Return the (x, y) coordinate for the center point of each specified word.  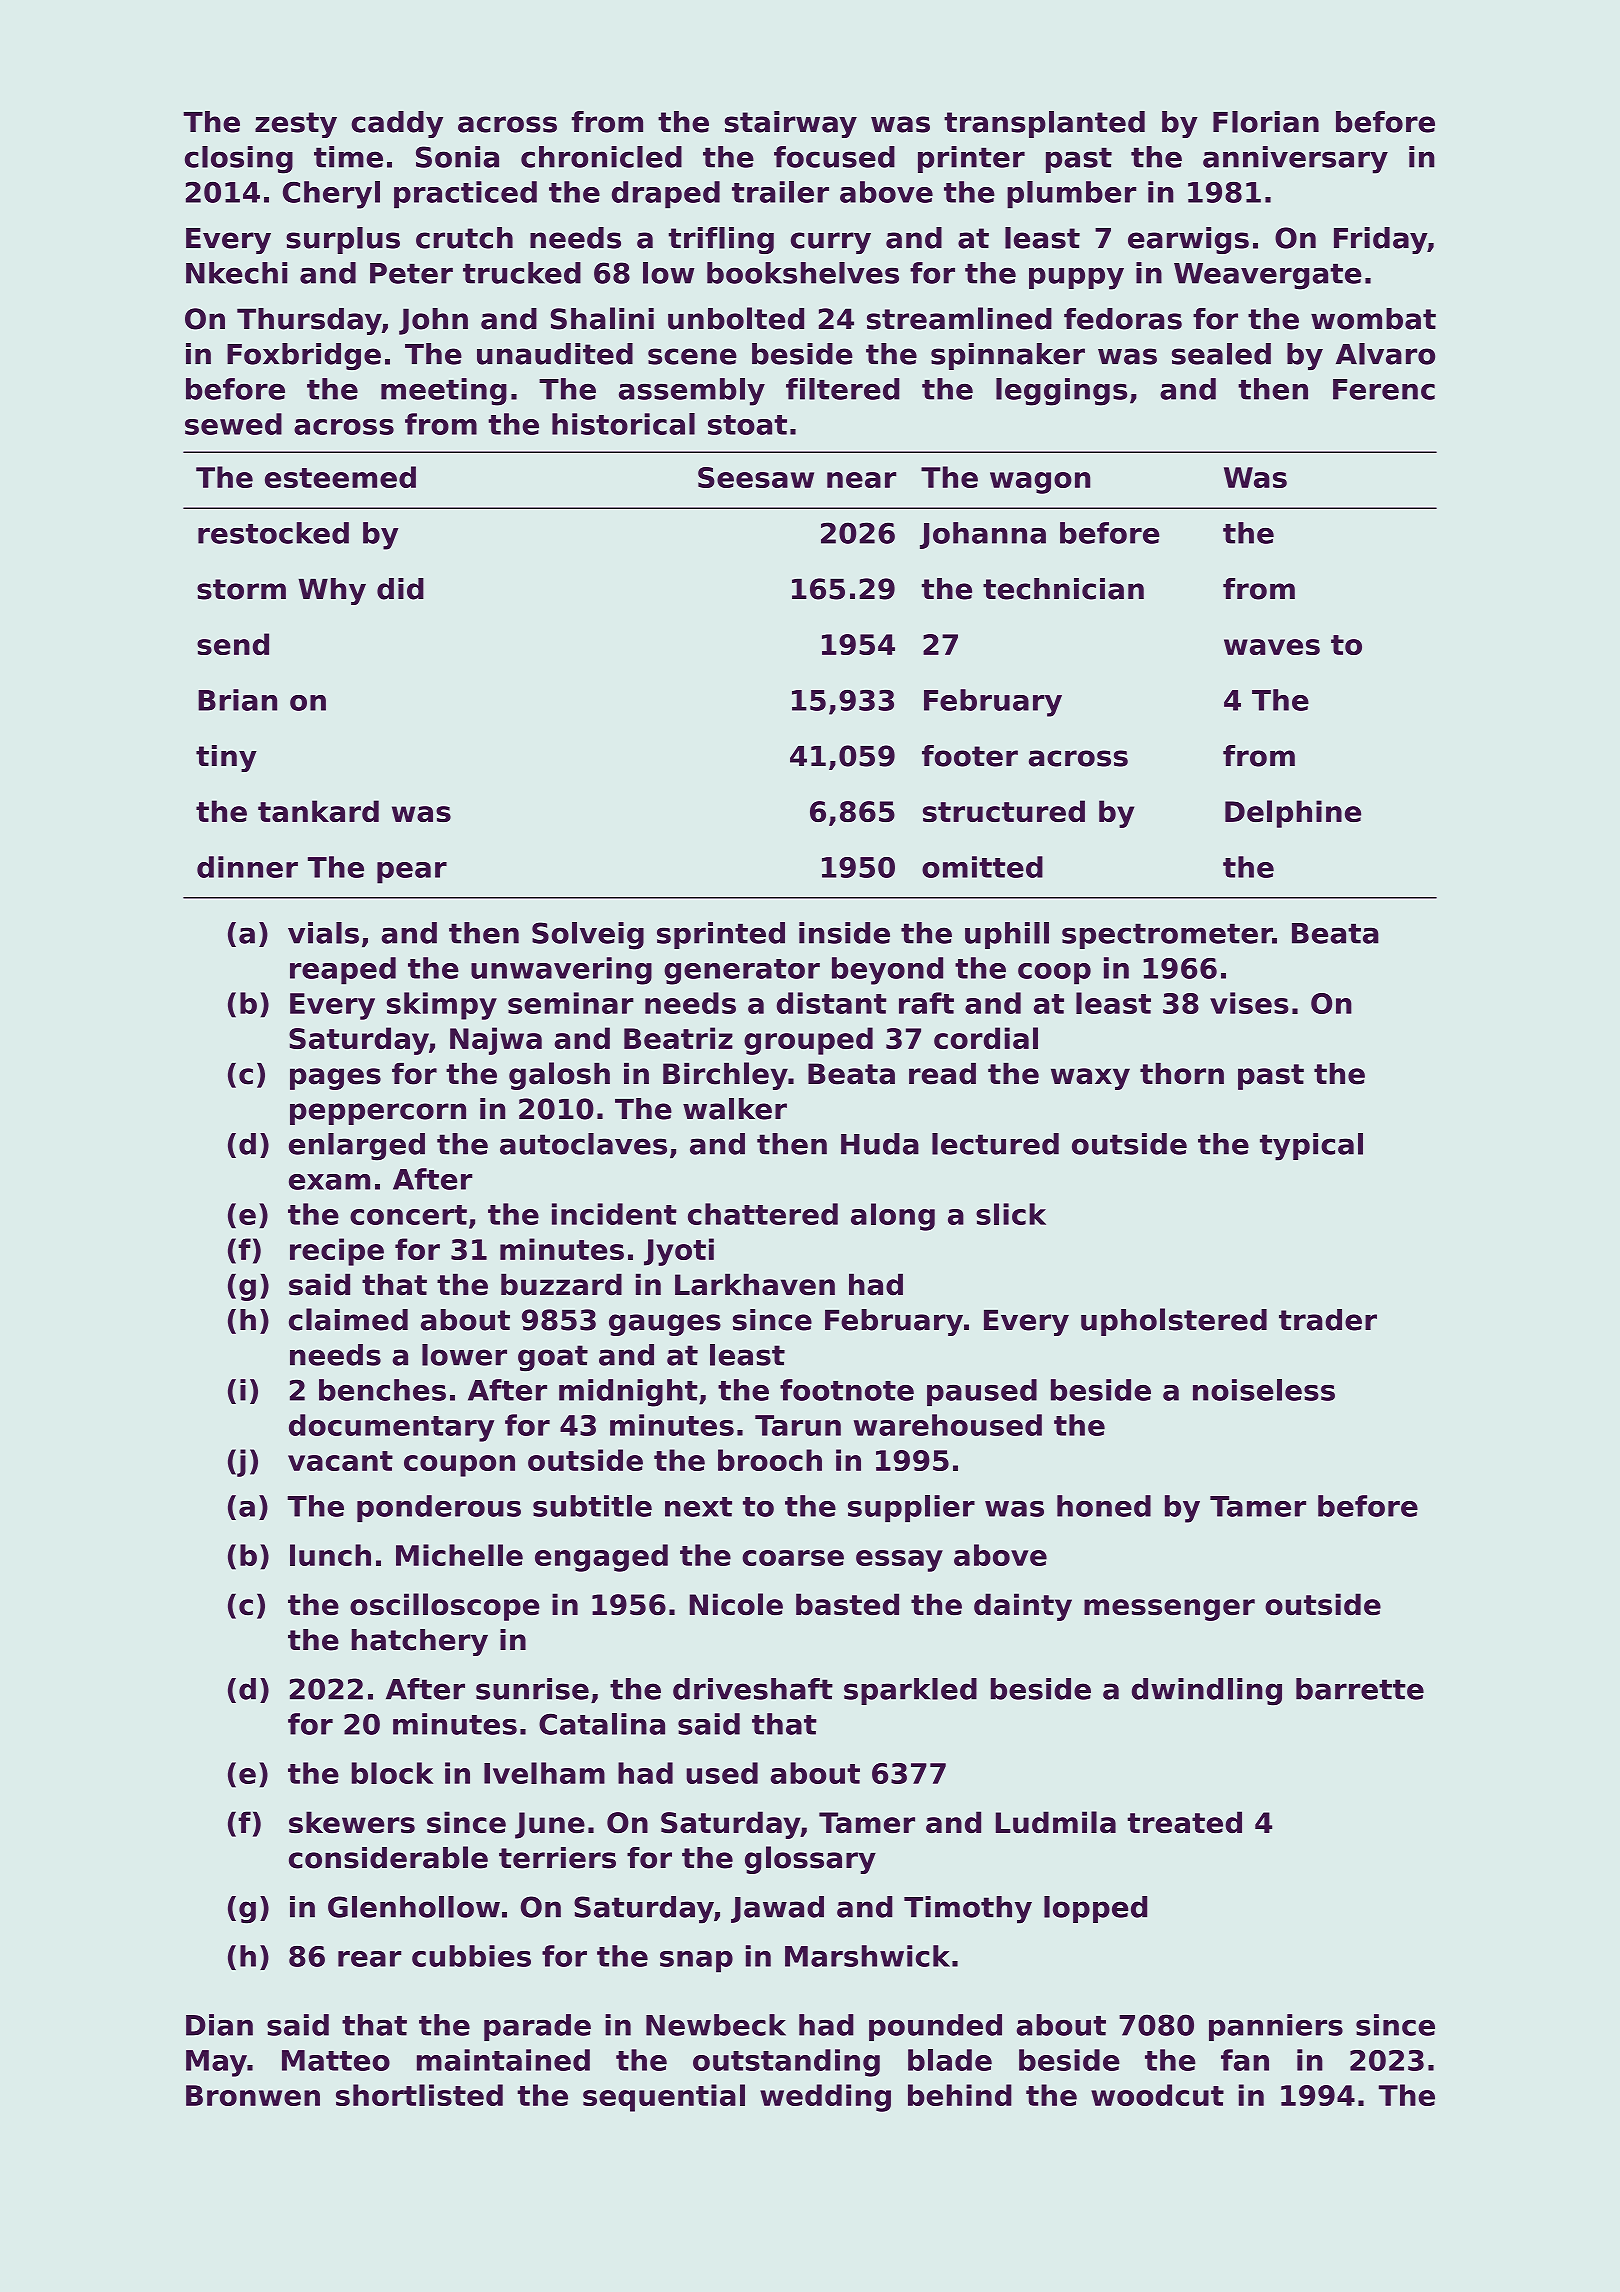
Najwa (496, 1041)
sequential (664, 2098)
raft (926, 1003)
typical (1311, 1147)
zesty (296, 125)
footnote (847, 1390)
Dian (219, 2025)
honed (1104, 1506)
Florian (1266, 122)
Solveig (588, 936)
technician (1063, 589)
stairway (791, 124)
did (400, 589)
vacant (340, 1461)
